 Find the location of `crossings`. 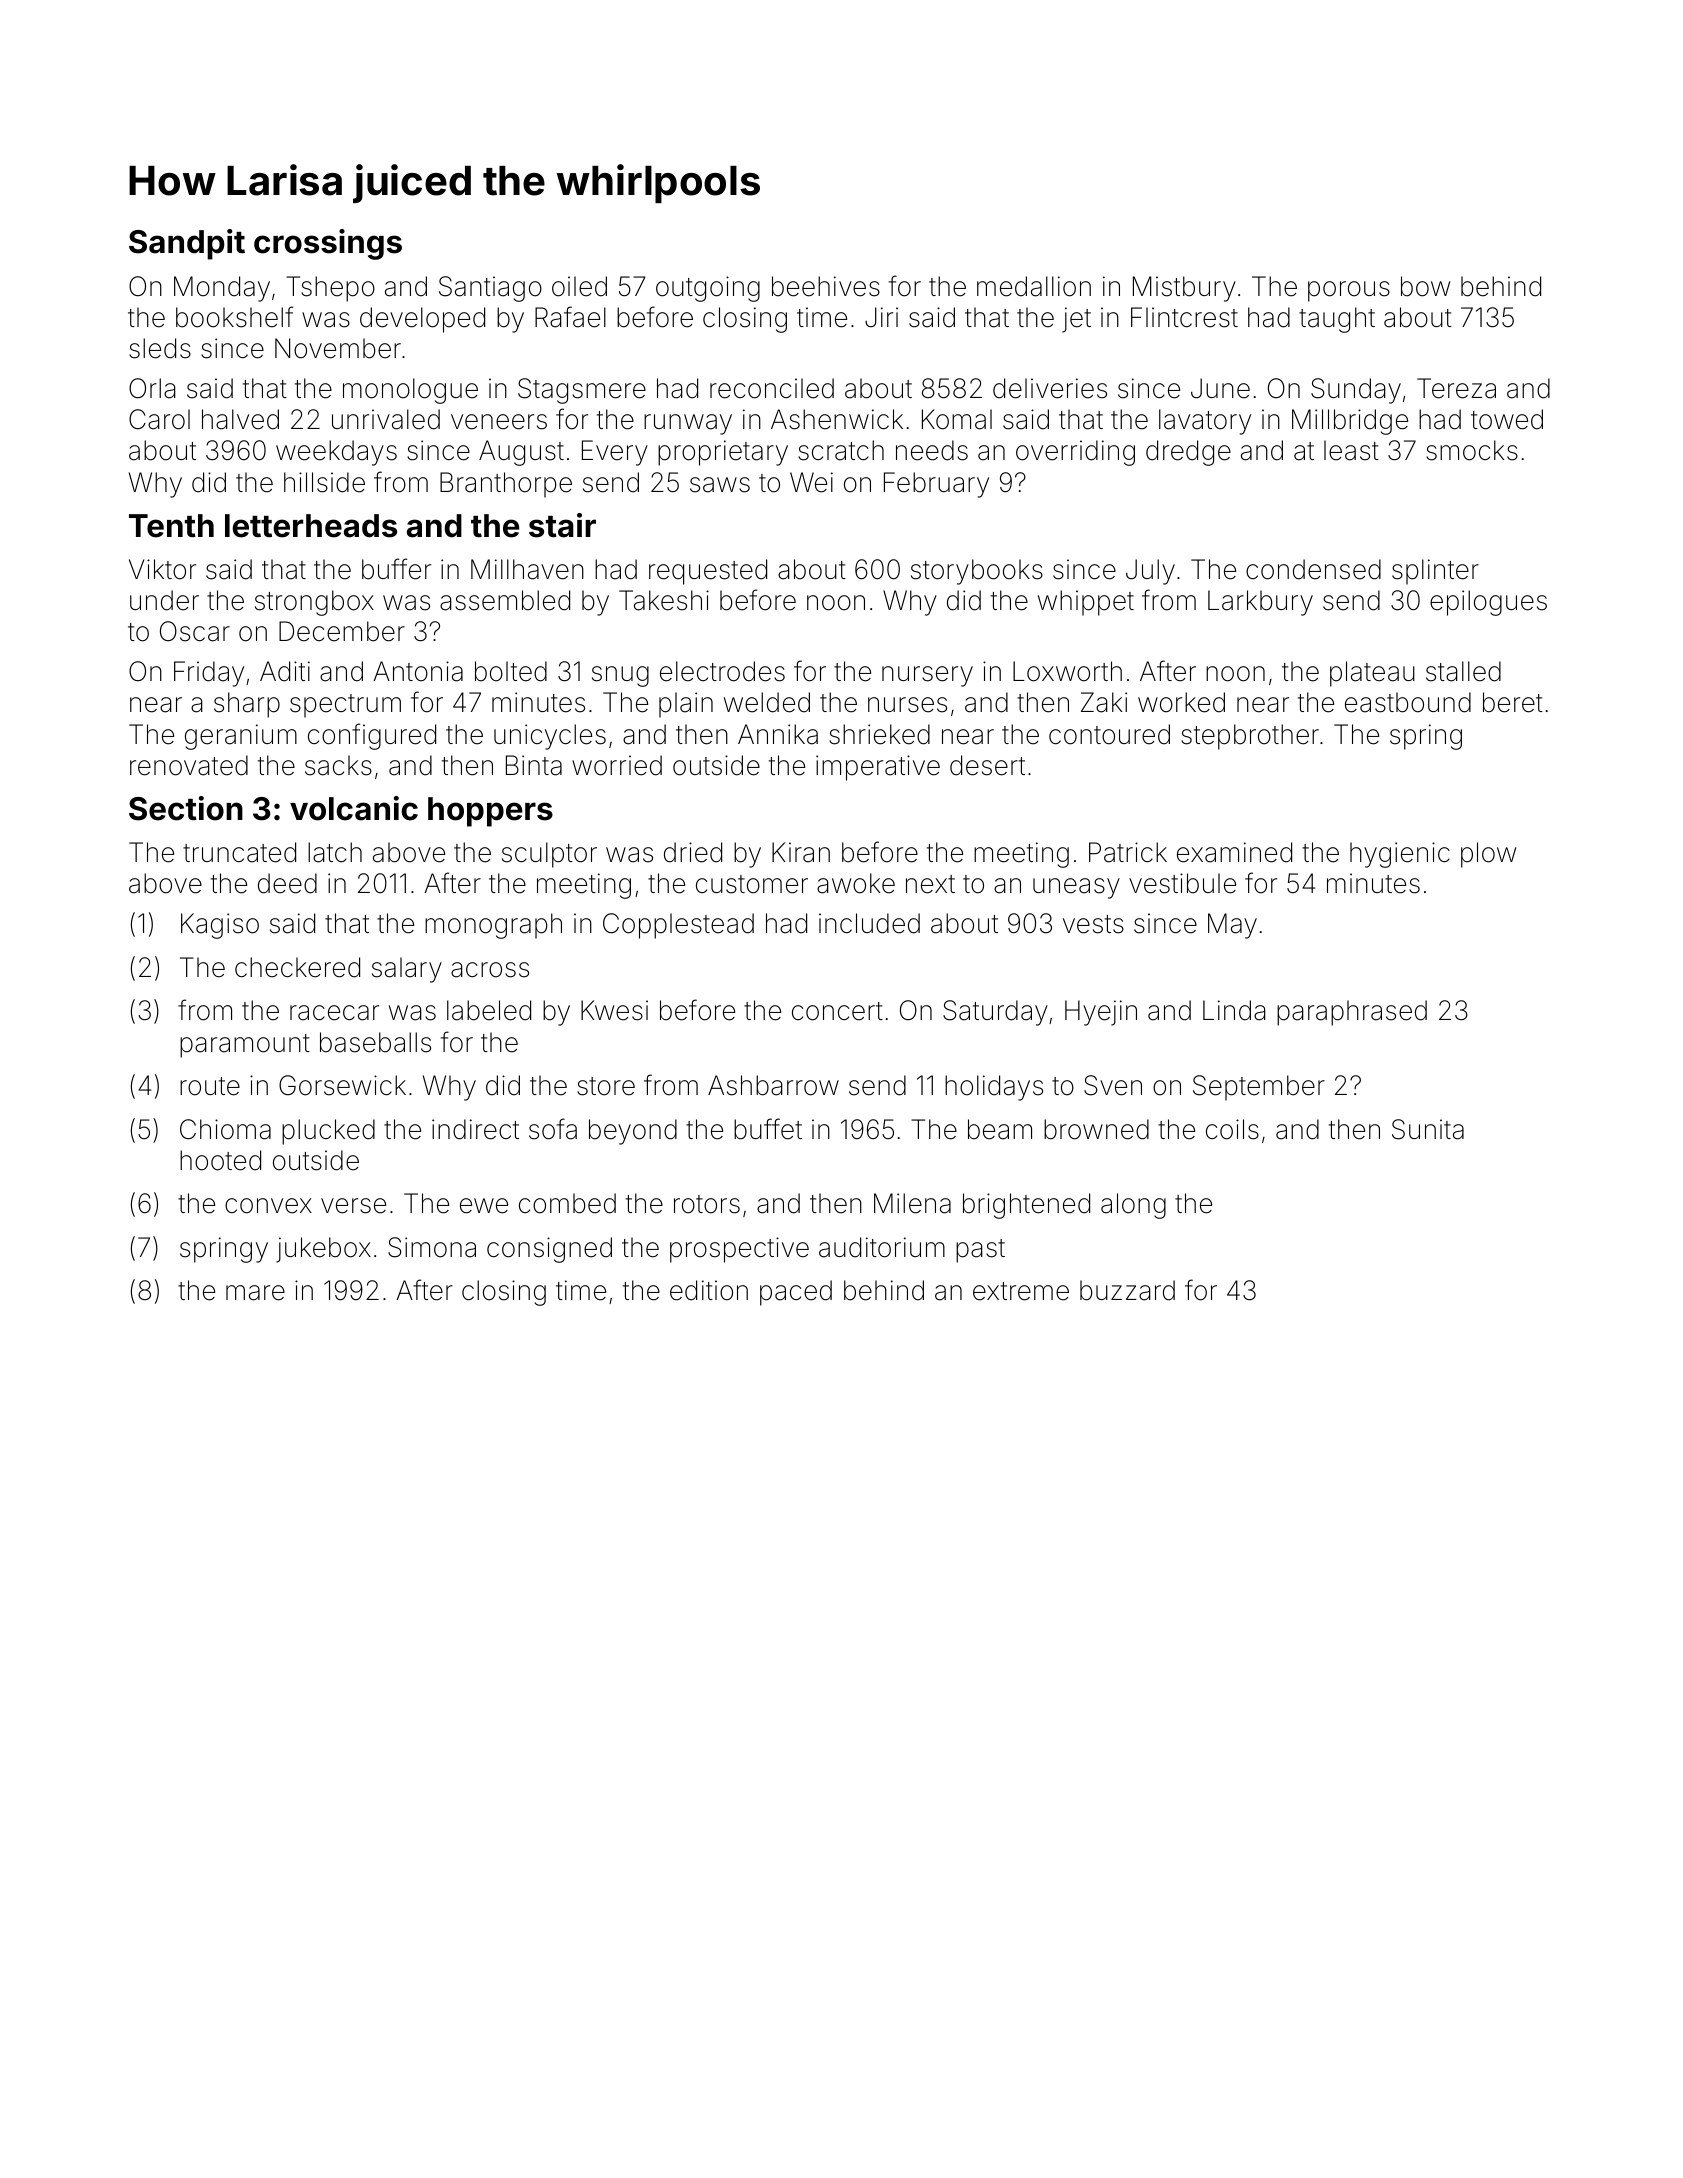

crossings is located at coordinates (328, 244).
